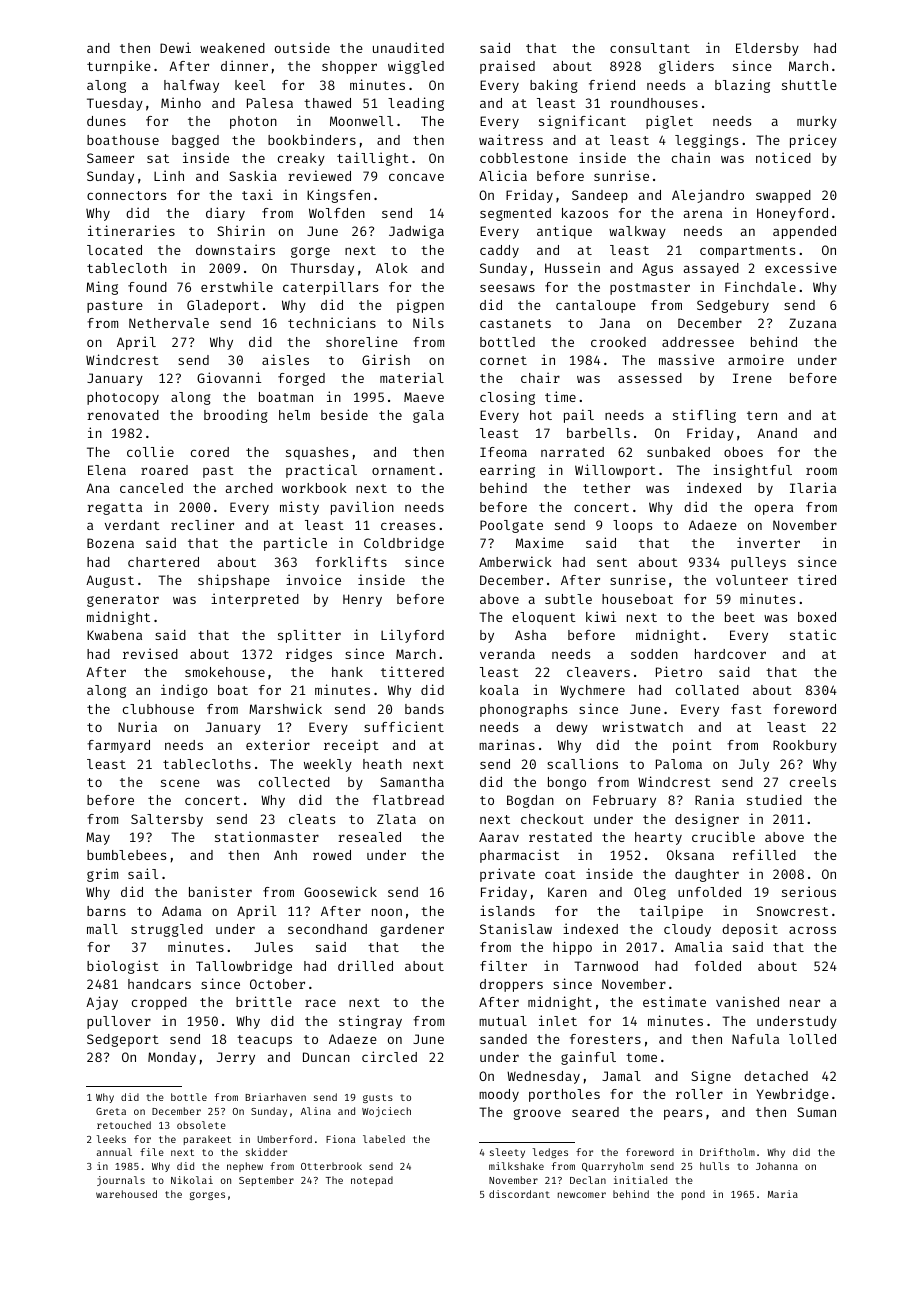 Image resolution: width=924 pixels, height=1308 pixels. I want to click on shipshape, so click(234, 581).
